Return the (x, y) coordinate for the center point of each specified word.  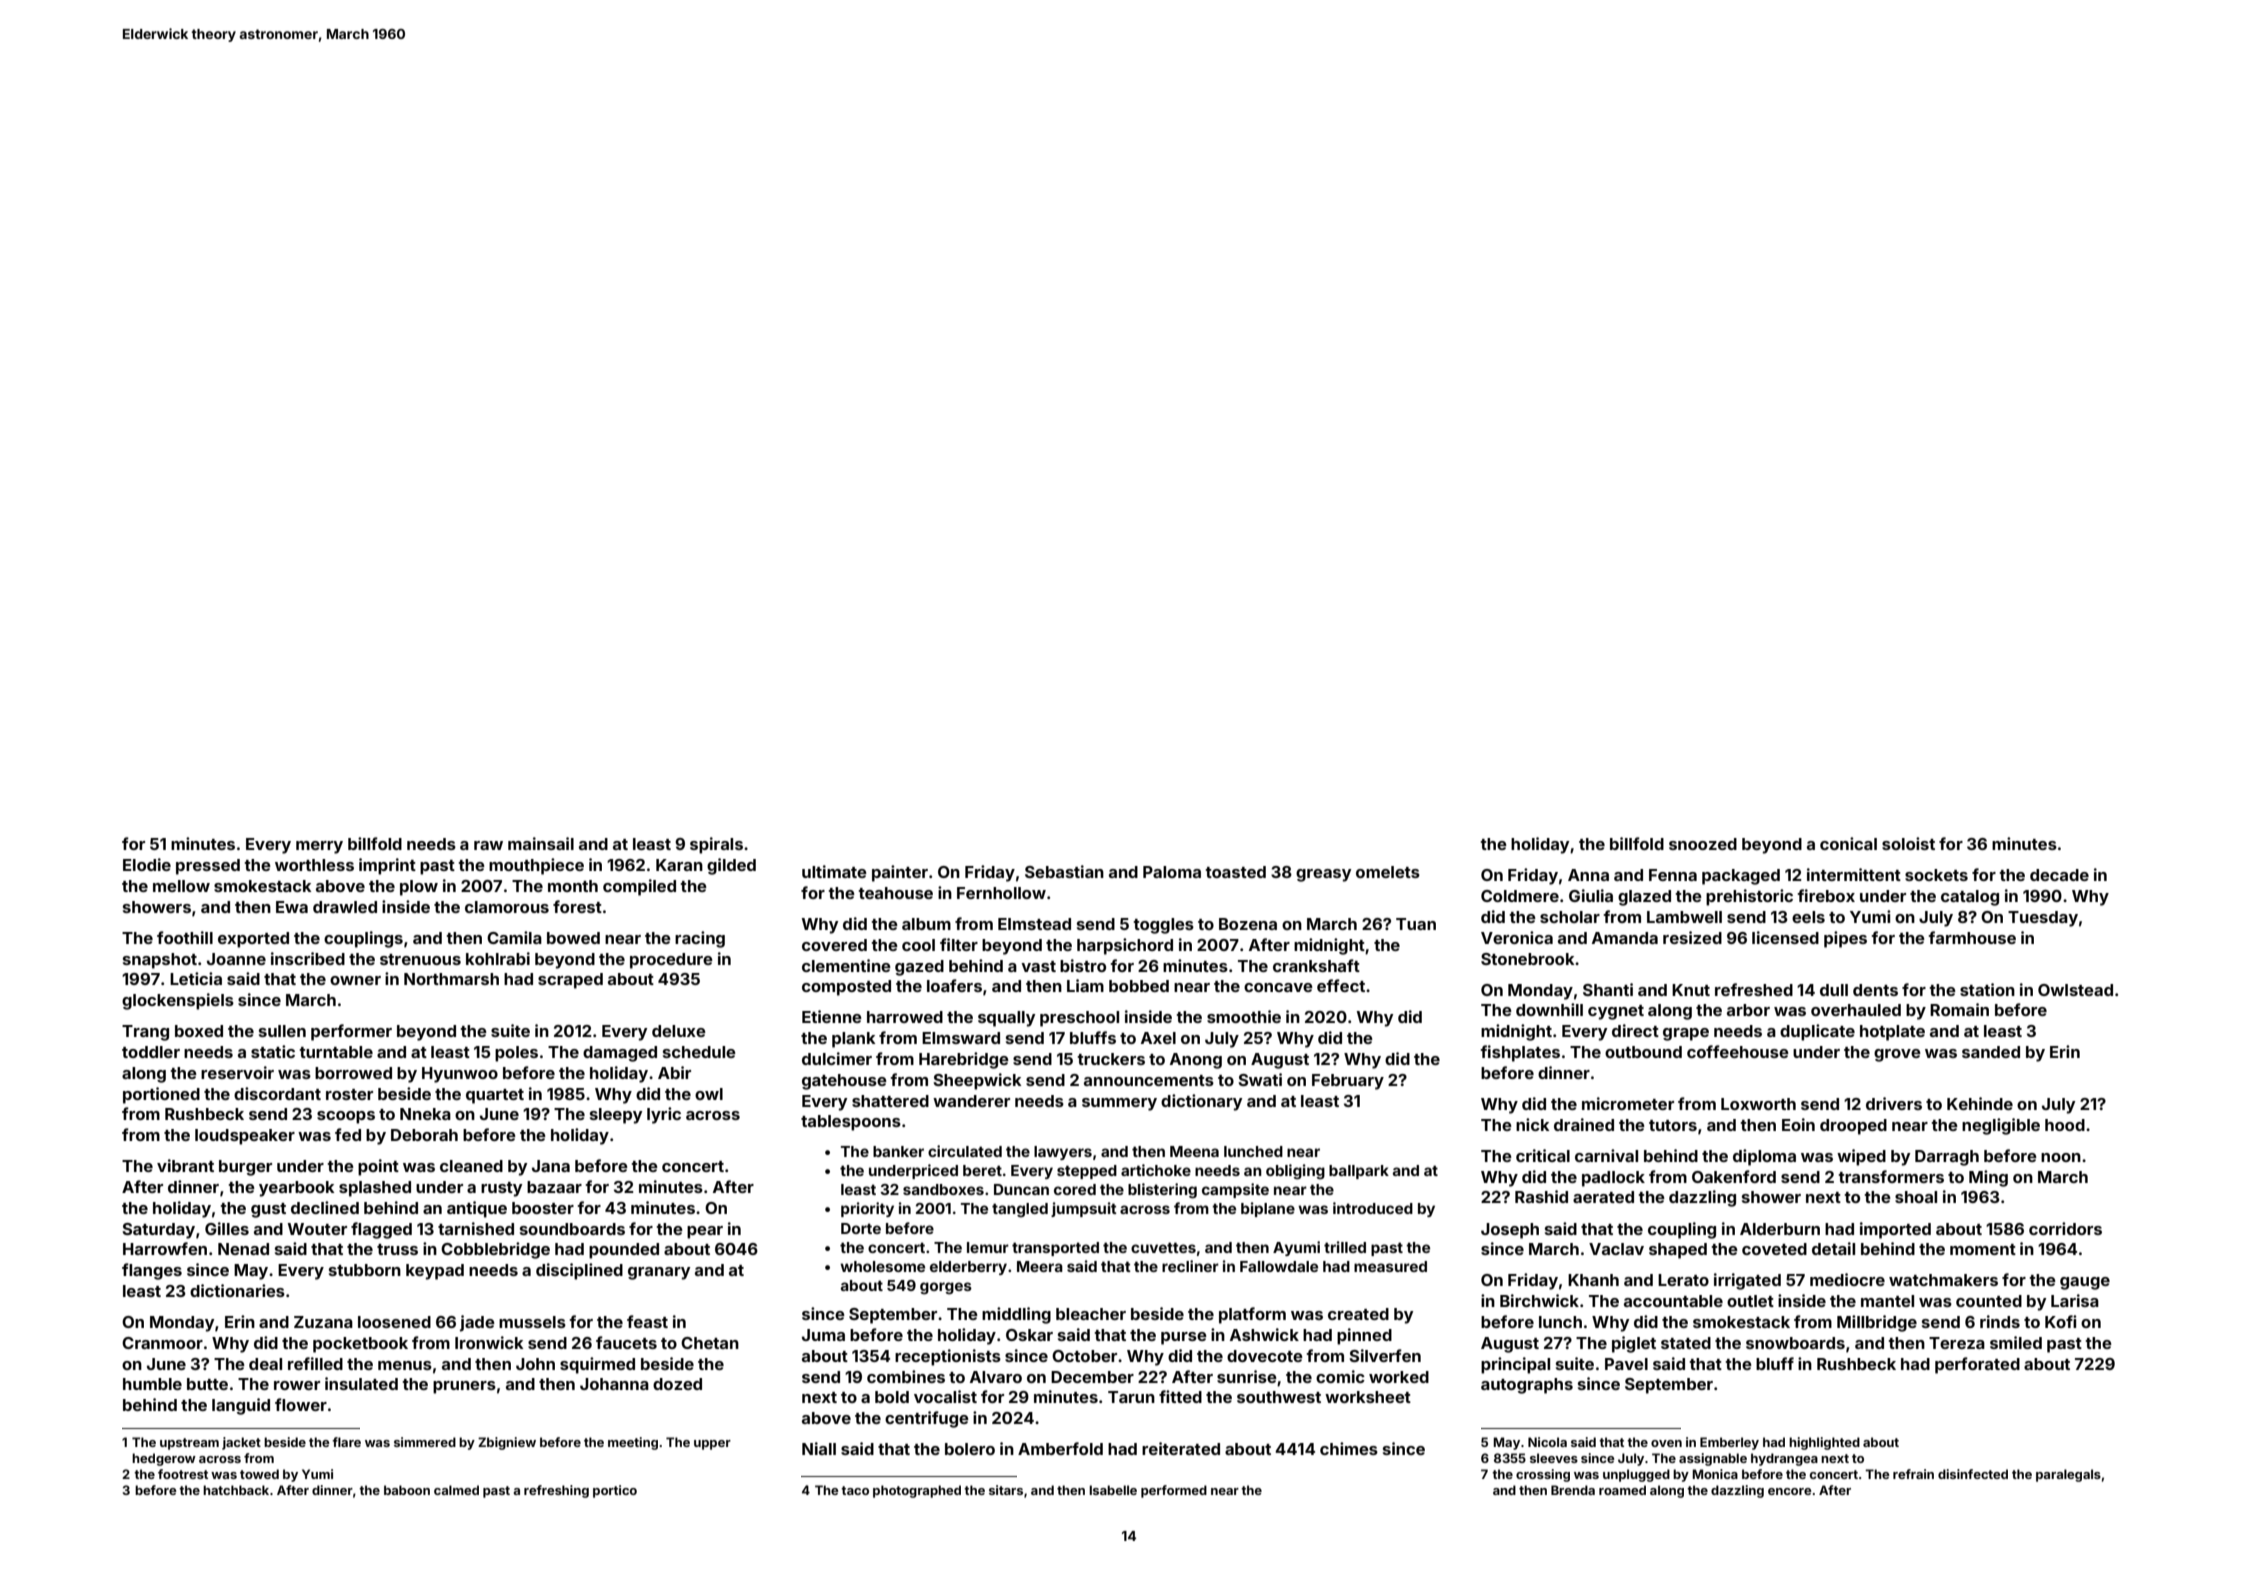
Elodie (147, 864)
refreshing (556, 1491)
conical (1848, 843)
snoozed (1703, 844)
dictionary (1202, 1102)
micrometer (1628, 1103)
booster (543, 1208)
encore (1790, 1491)
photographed (917, 1491)
